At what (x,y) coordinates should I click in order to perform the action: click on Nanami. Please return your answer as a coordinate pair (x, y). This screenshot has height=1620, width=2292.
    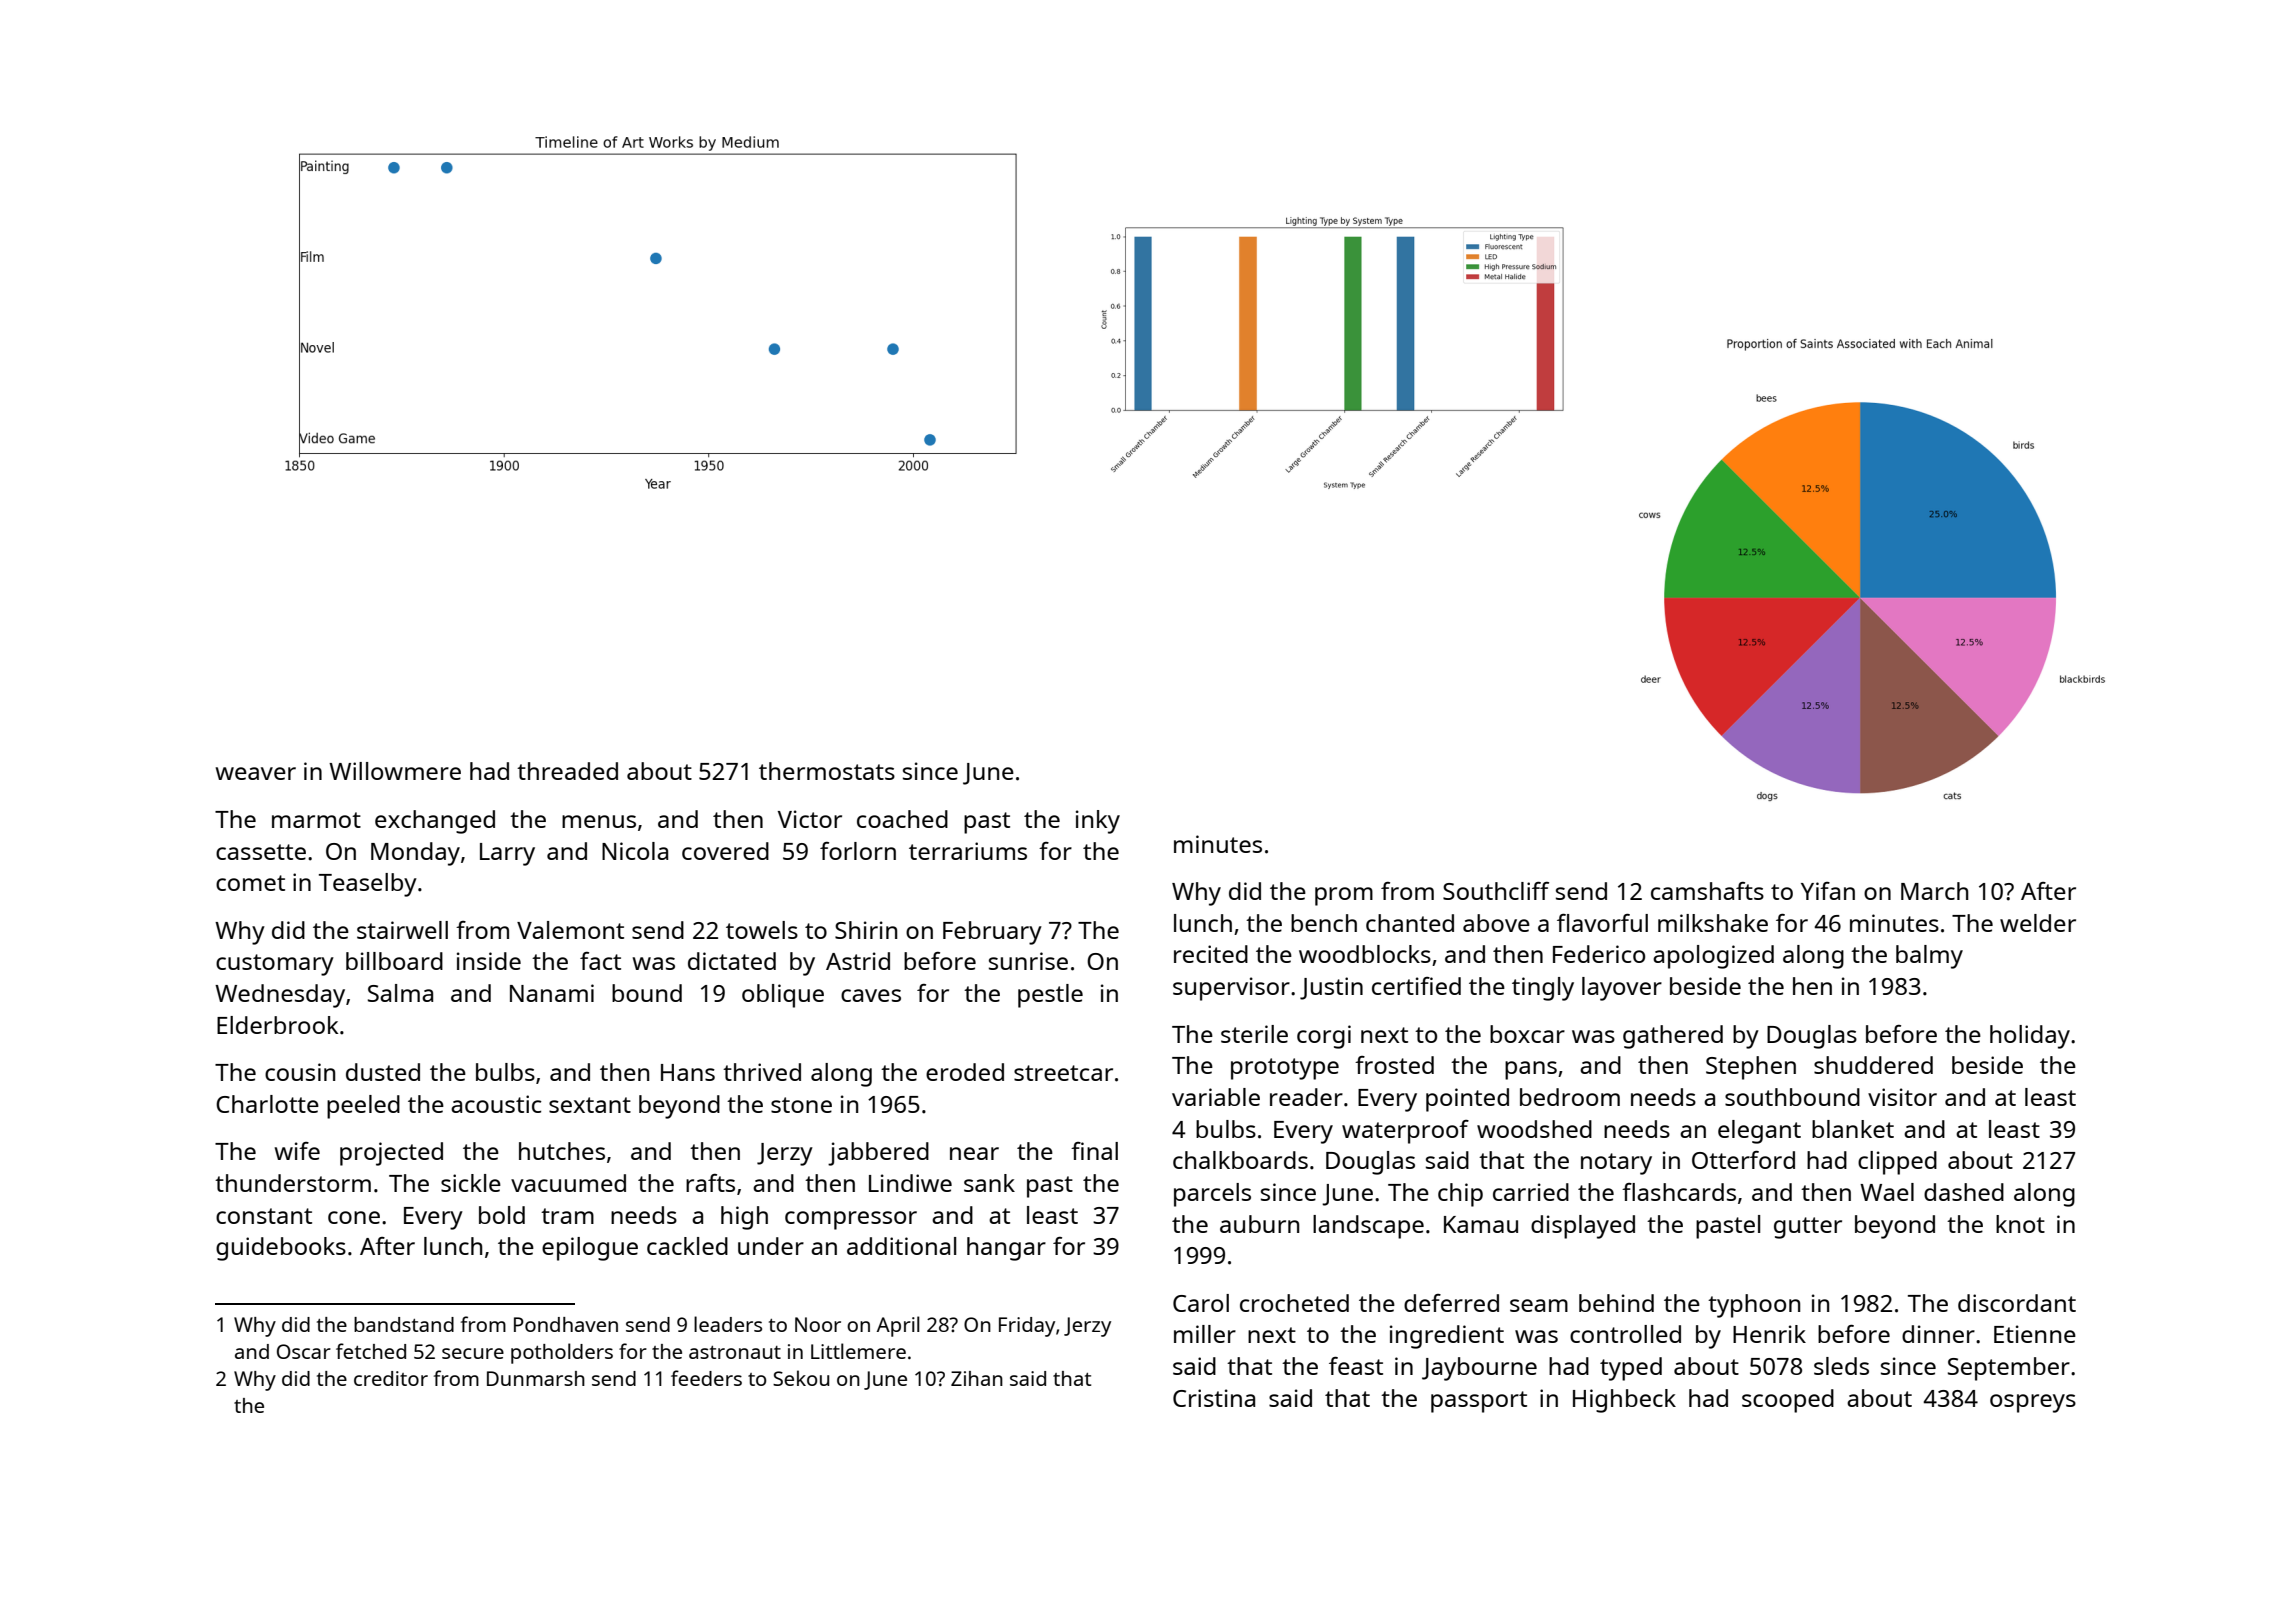
    Looking at the image, I should click on (552, 993).
